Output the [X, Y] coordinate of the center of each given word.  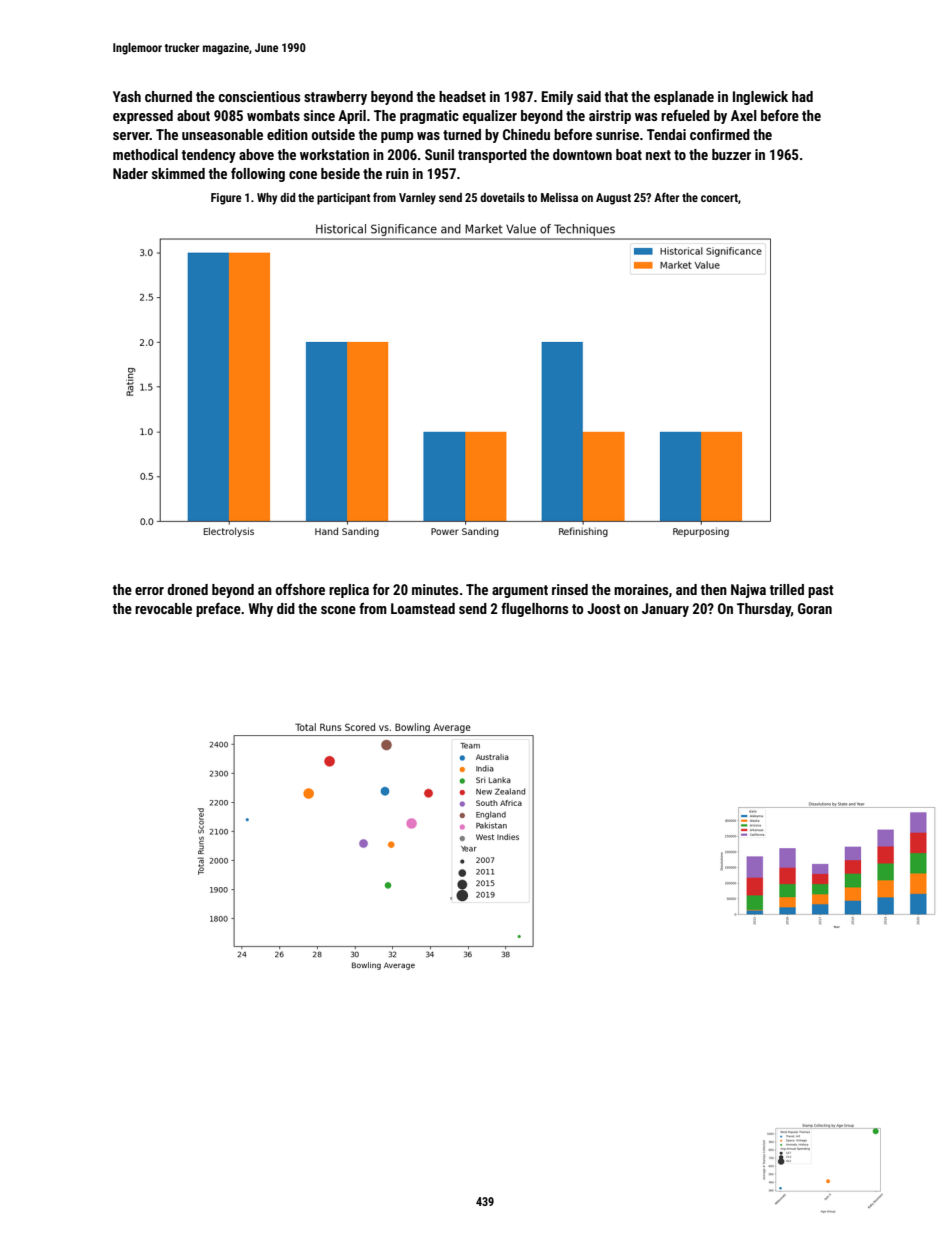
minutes [435, 589]
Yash [127, 96]
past [821, 591]
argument [520, 591]
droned [187, 589]
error [149, 591]
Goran [815, 608]
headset [462, 96]
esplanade [684, 98]
